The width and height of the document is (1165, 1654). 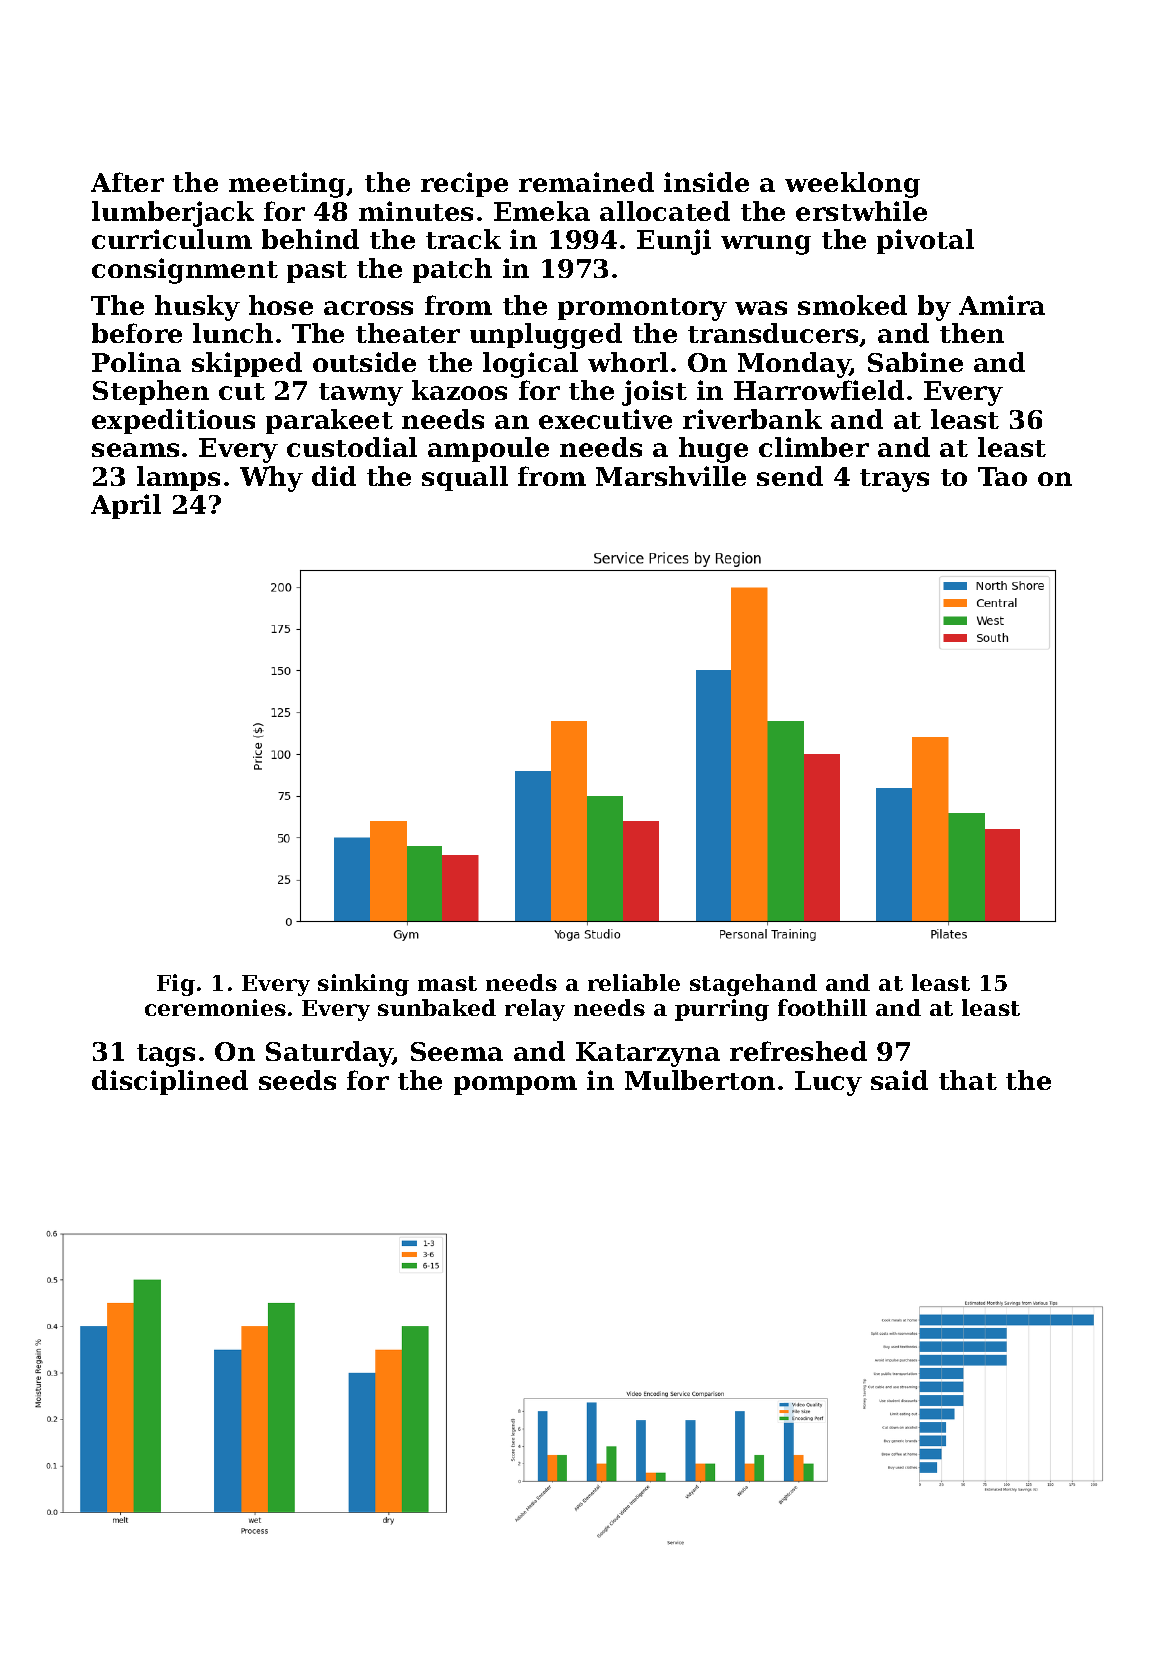 I want to click on seeds, so click(x=297, y=1080).
